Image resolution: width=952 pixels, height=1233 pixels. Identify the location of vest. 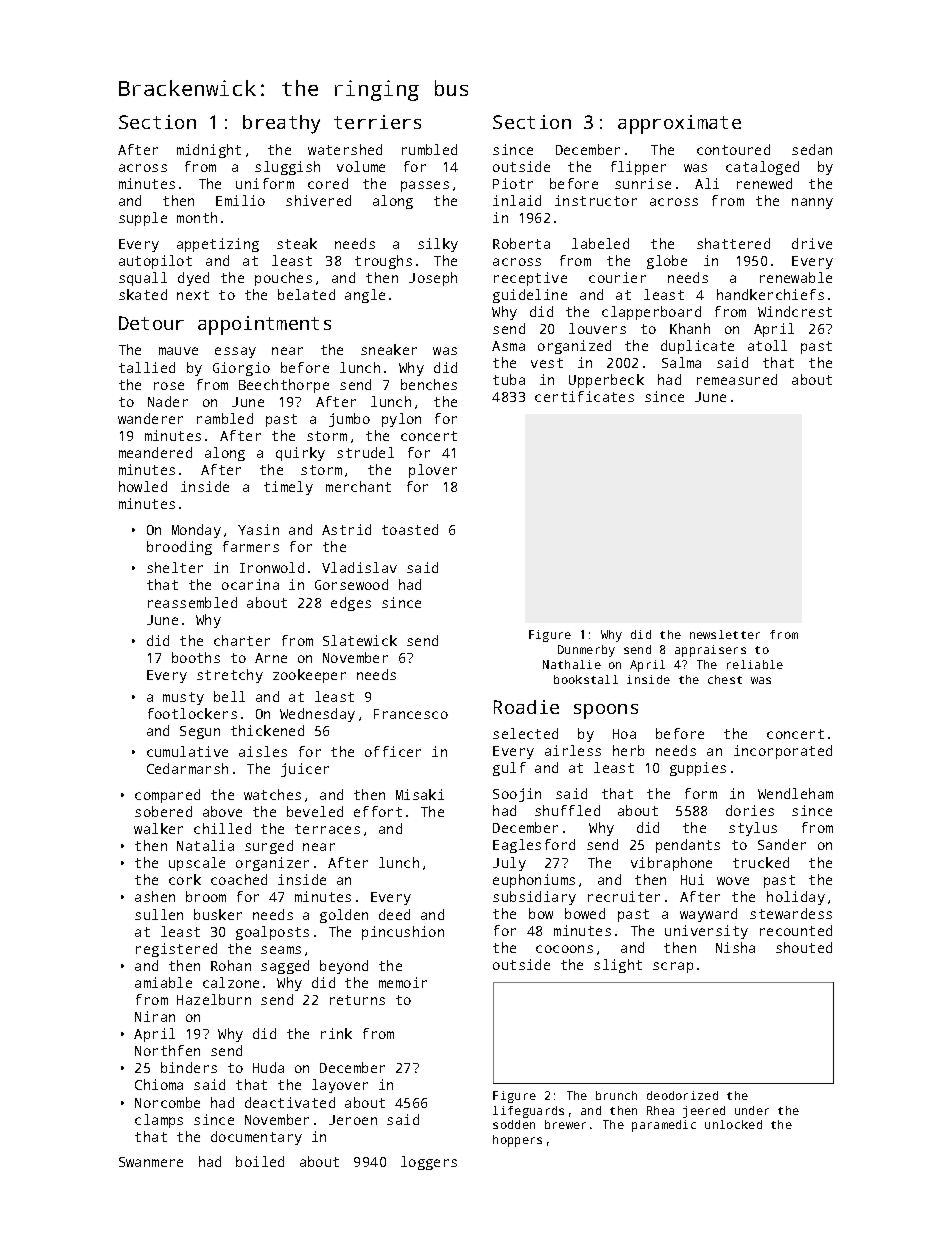
(547, 363).
